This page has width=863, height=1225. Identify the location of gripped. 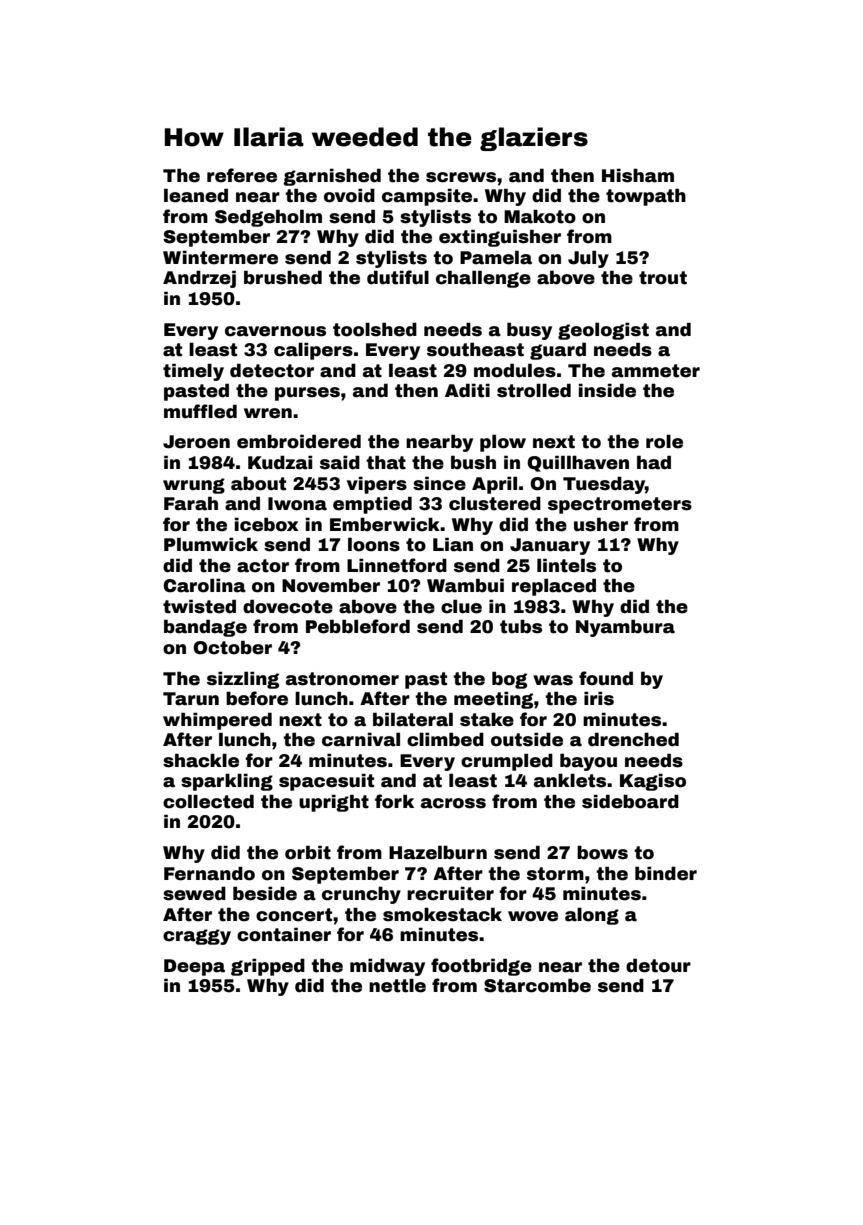
(268, 967).
